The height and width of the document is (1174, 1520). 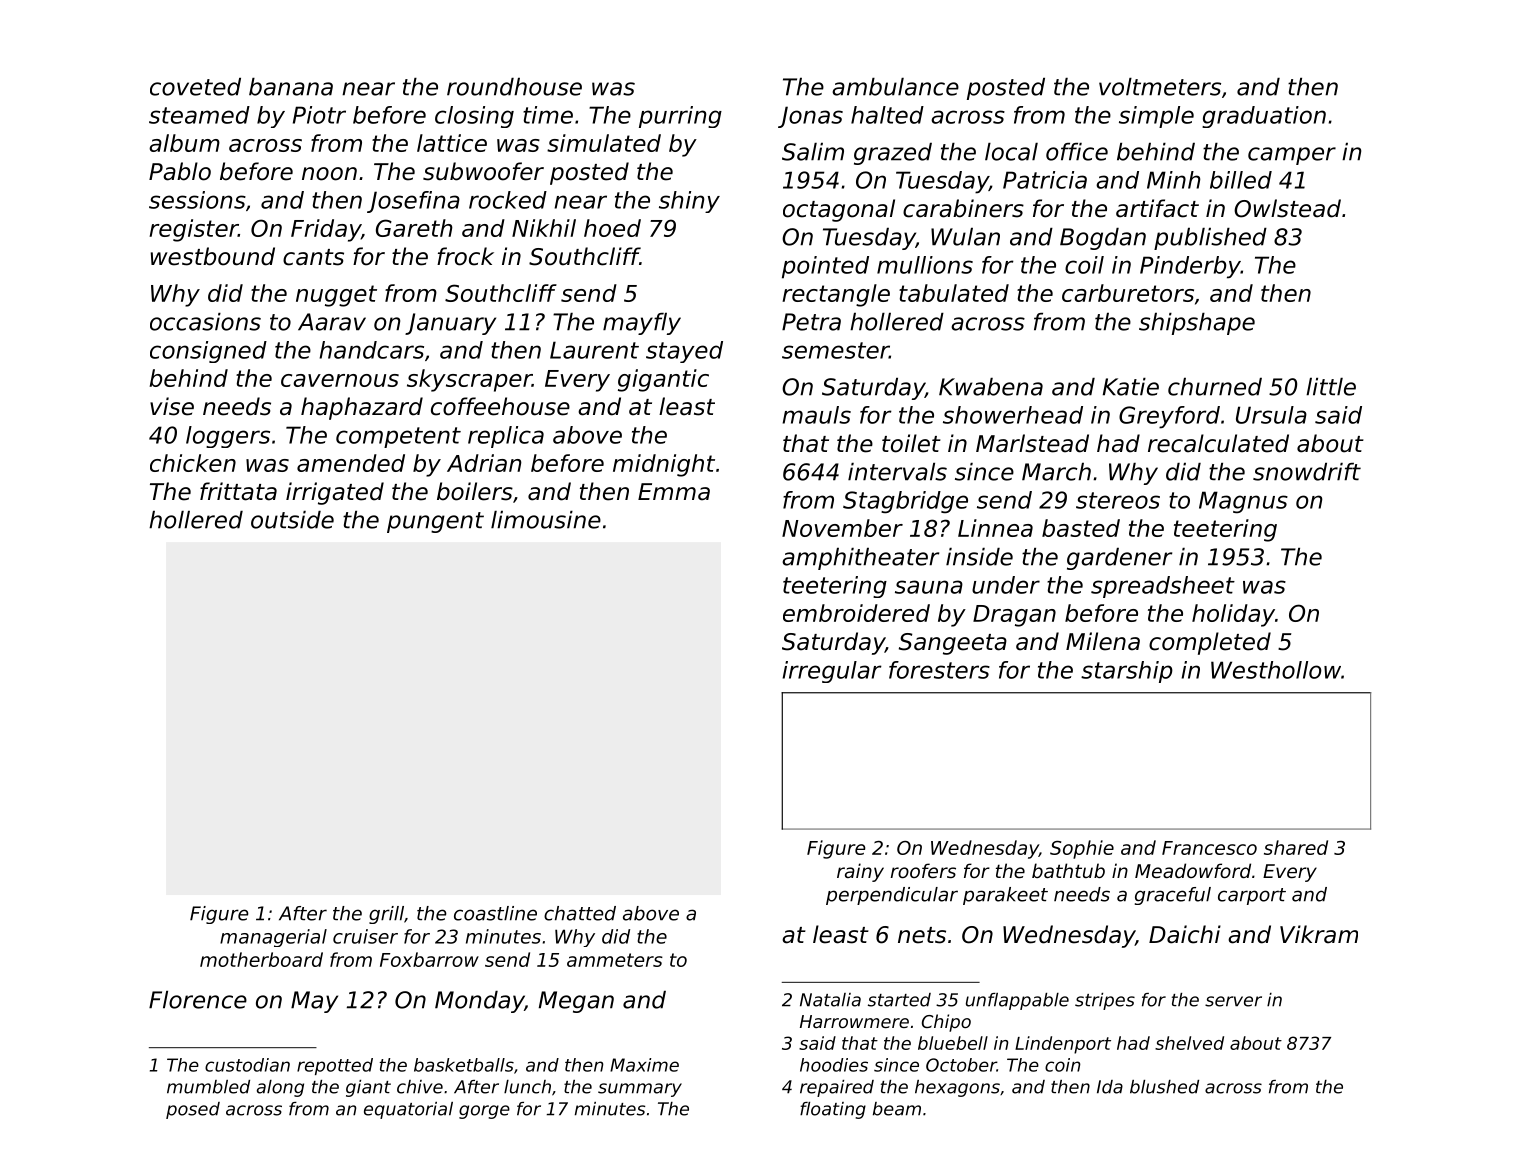 What do you see at coordinates (1276, 670) in the document?
I see `Westhollow` at bounding box center [1276, 670].
